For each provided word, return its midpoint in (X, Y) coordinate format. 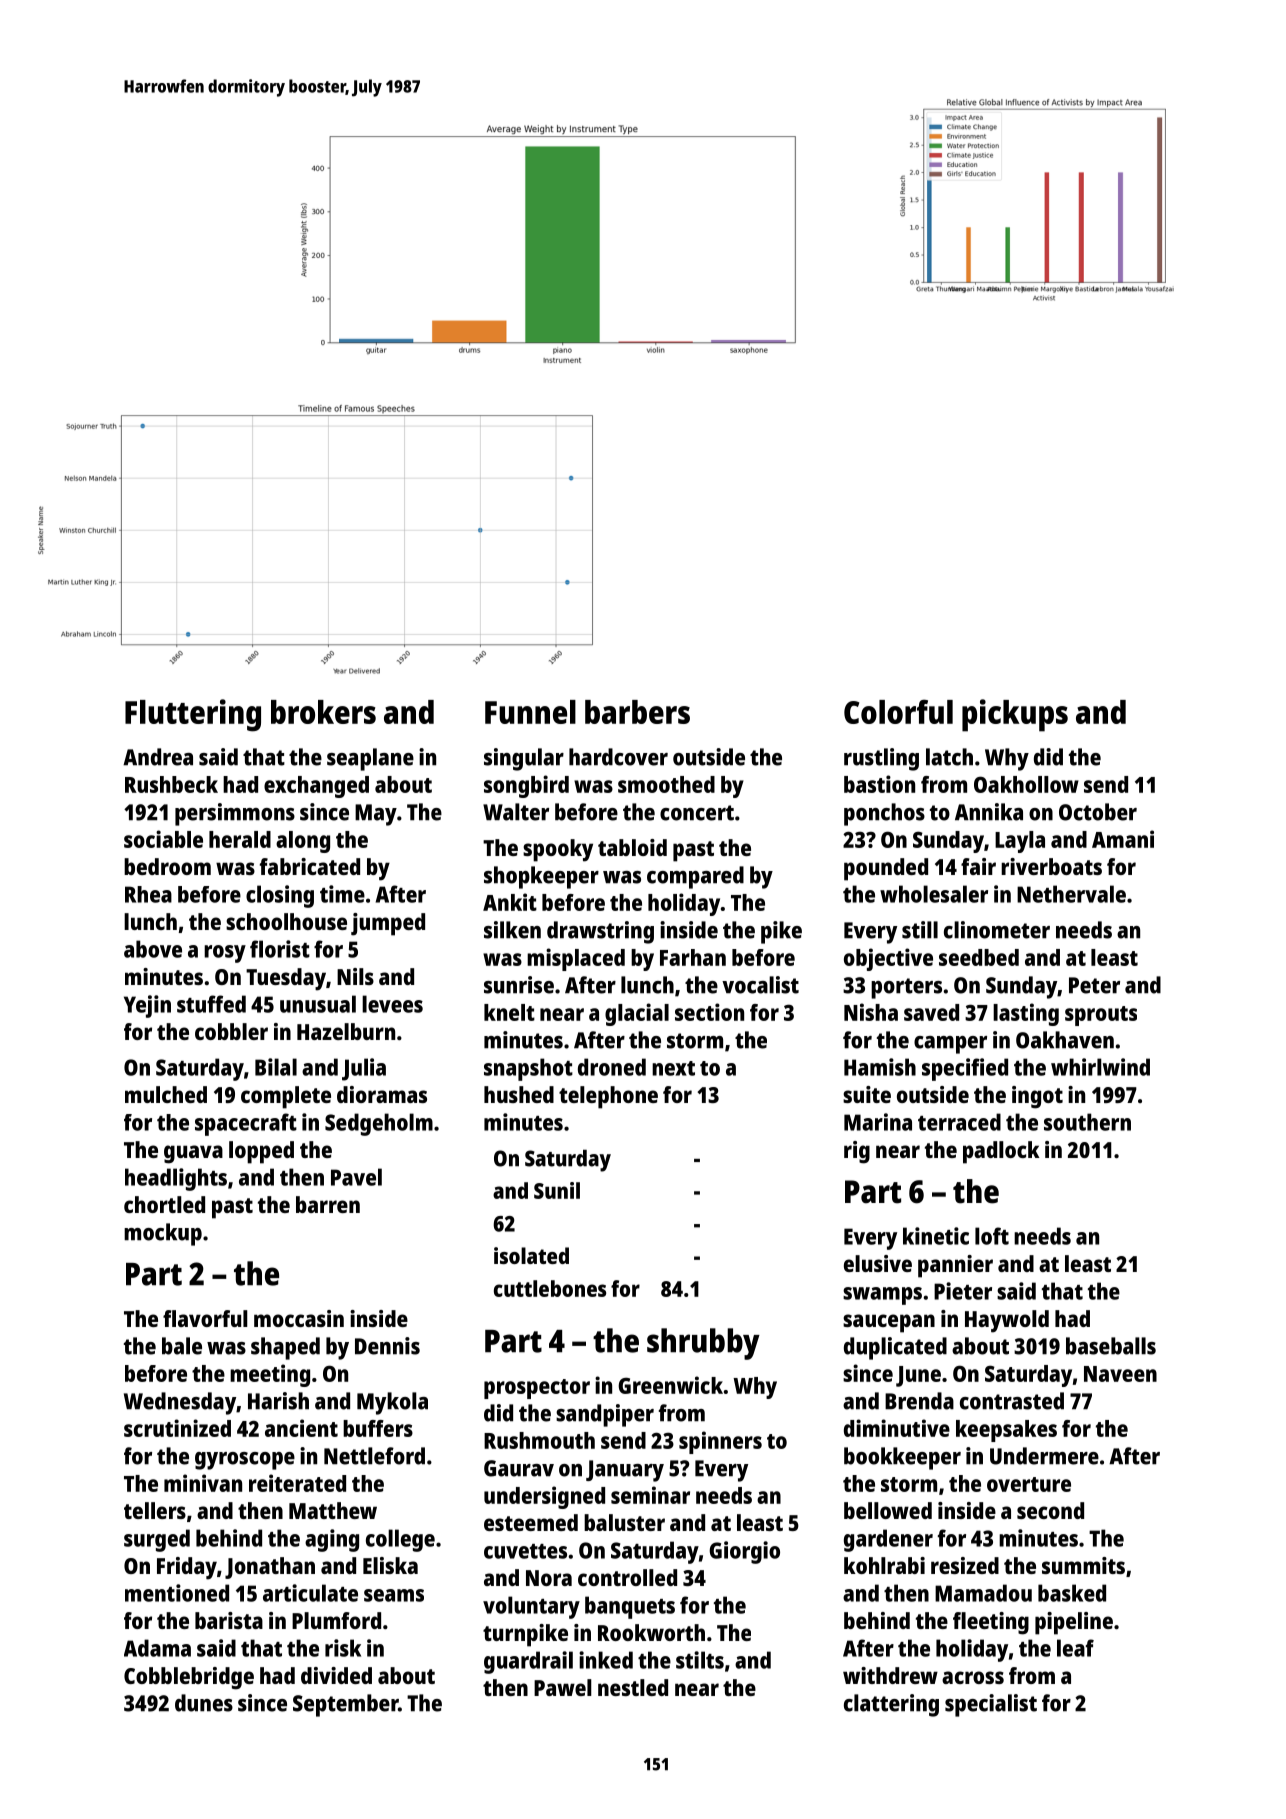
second (1050, 1510)
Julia (364, 1069)
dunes (204, 1703)
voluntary (531, 1607)
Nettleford (374, 1456)
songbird (526, 786)
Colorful (898, 711)
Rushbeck (171, 784)
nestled (633, 1687)
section (709, 1012)
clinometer (997, 930)
